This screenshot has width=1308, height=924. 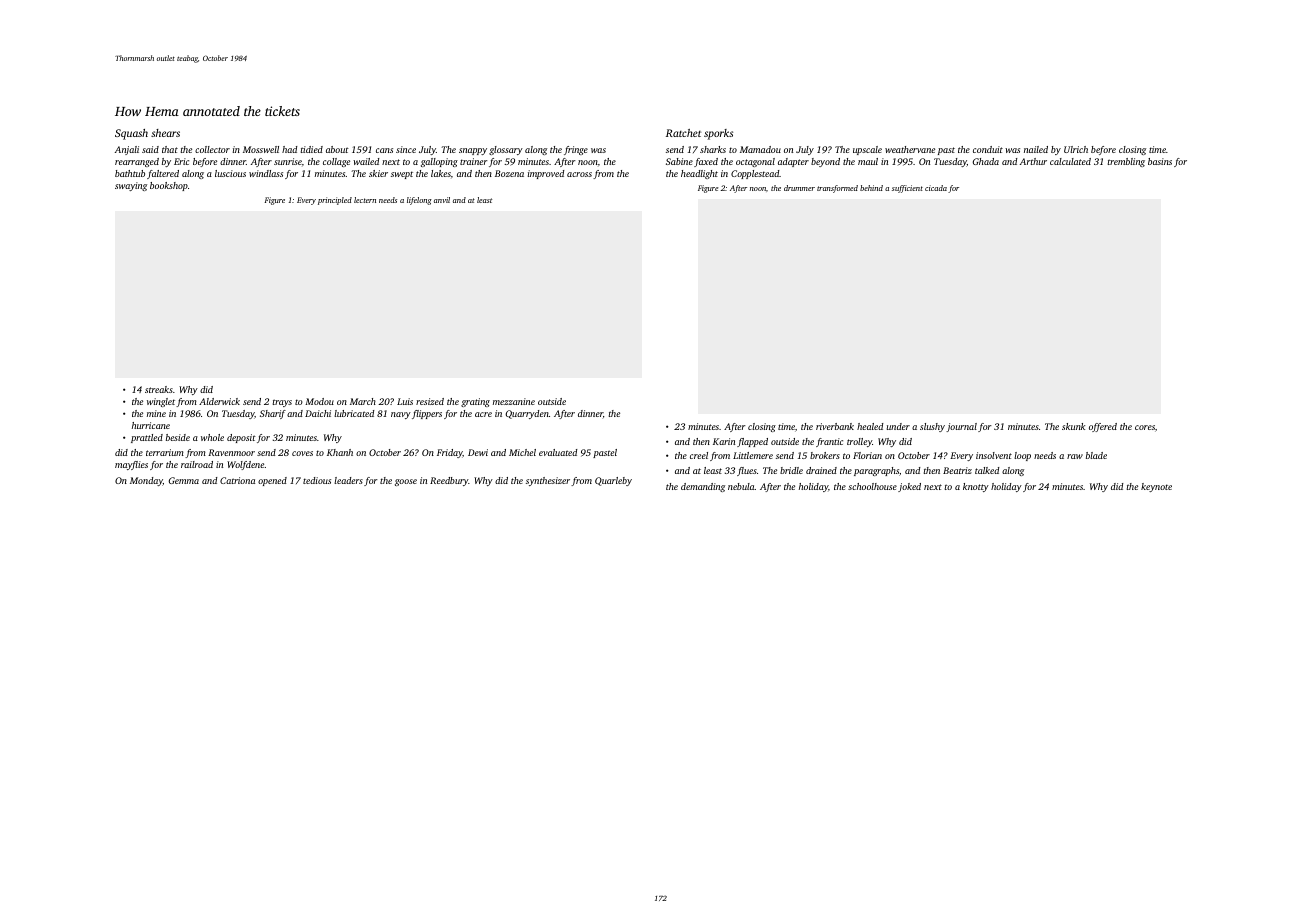 What do you see at coordinates (579, 174) in the screenshot?
I see `across` at bounding box center [579, 174].
